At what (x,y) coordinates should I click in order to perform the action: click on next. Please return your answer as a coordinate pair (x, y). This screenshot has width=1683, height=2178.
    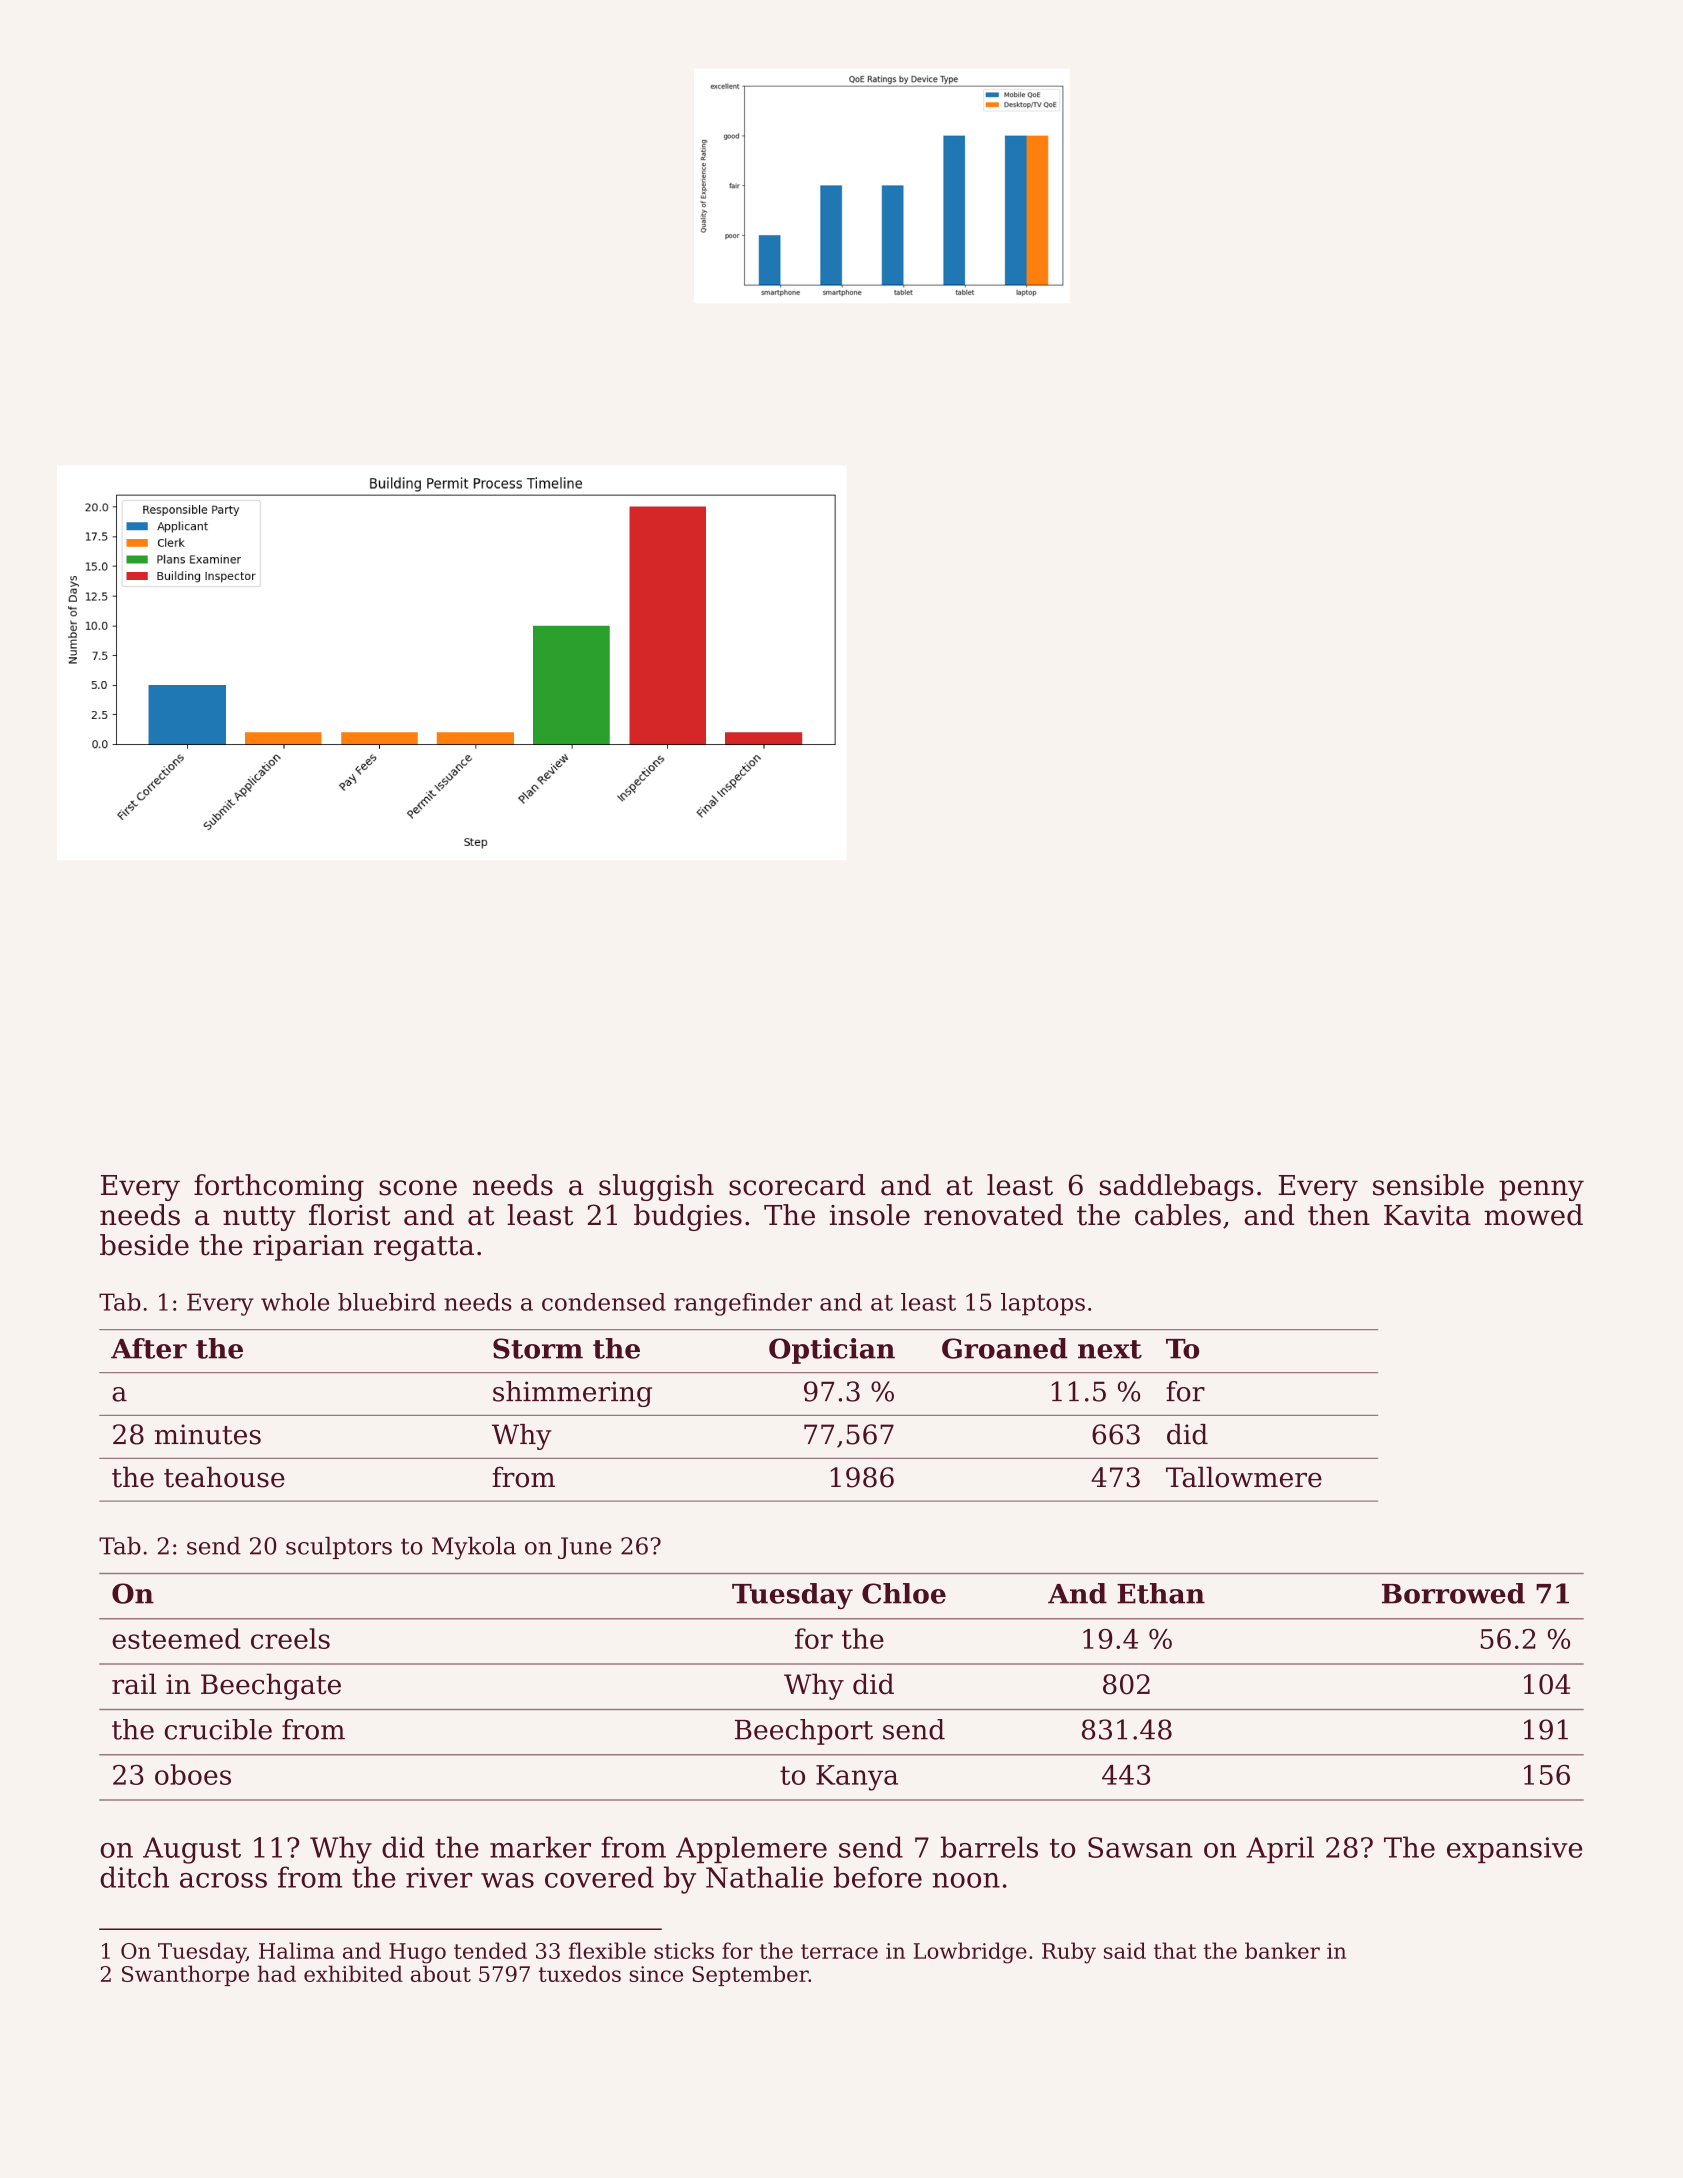
    Looking at the image, I should click on (1110, 1349).
